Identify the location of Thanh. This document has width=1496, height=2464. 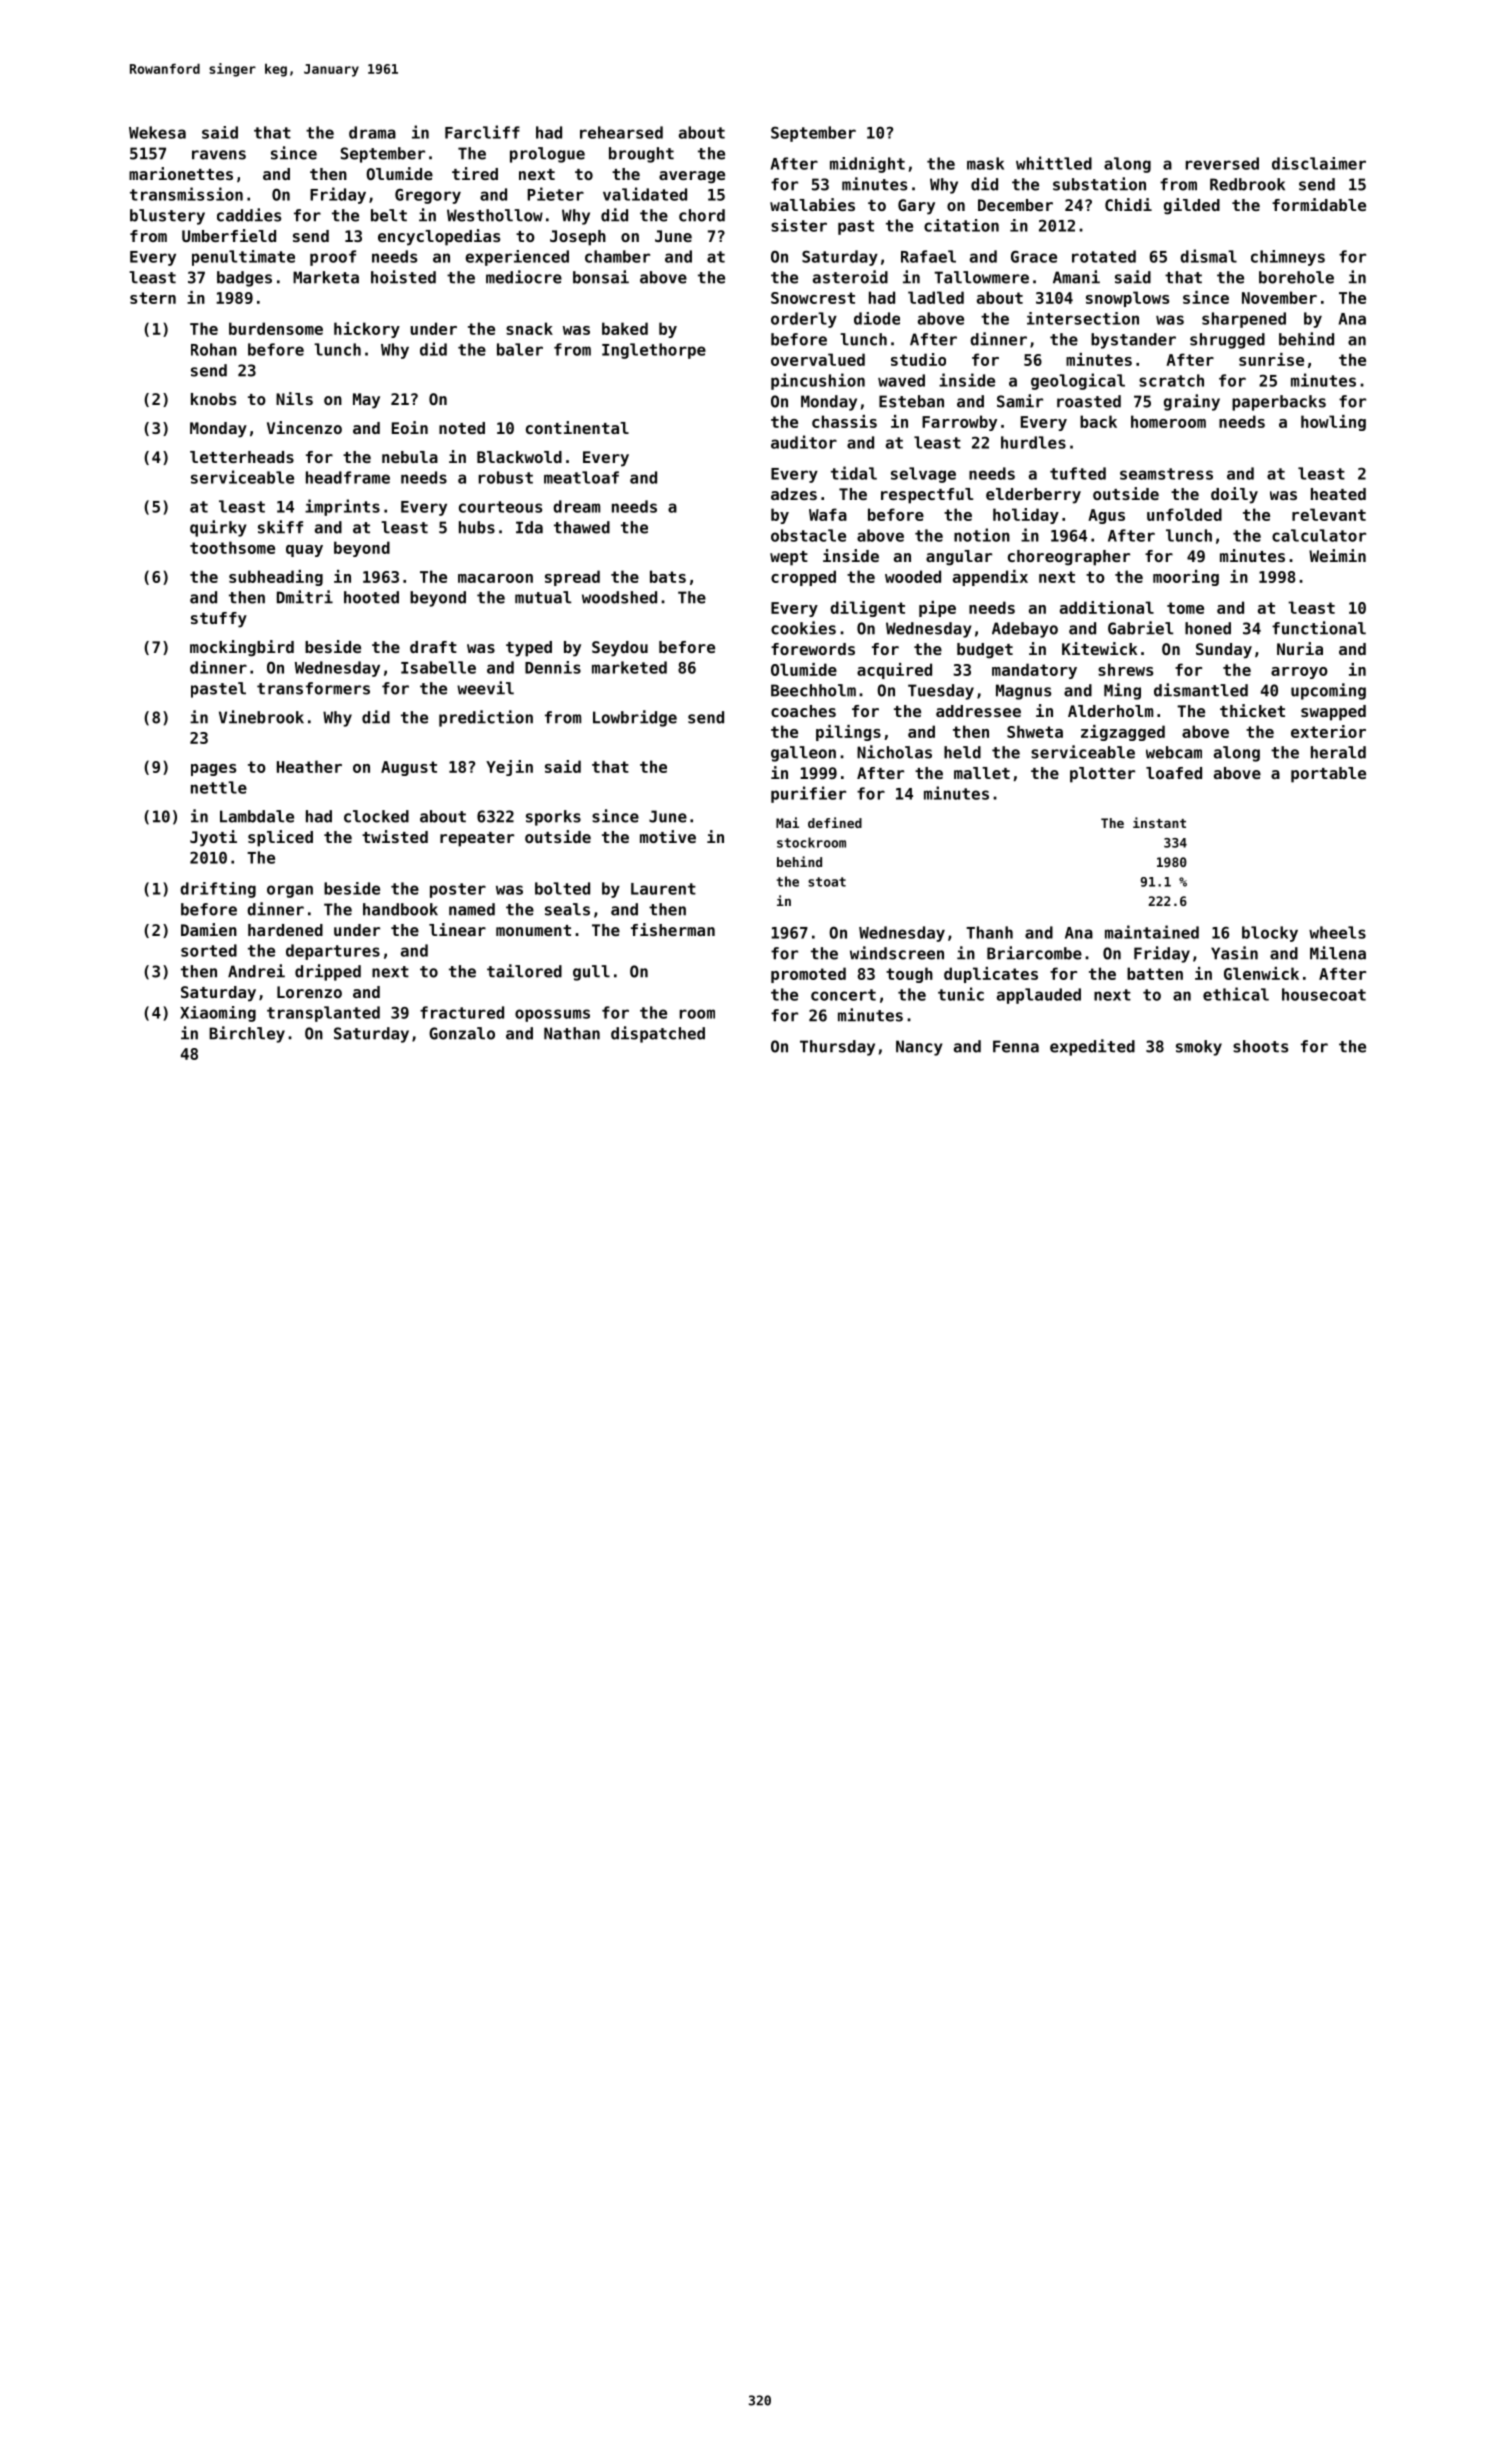
(989, 932).
